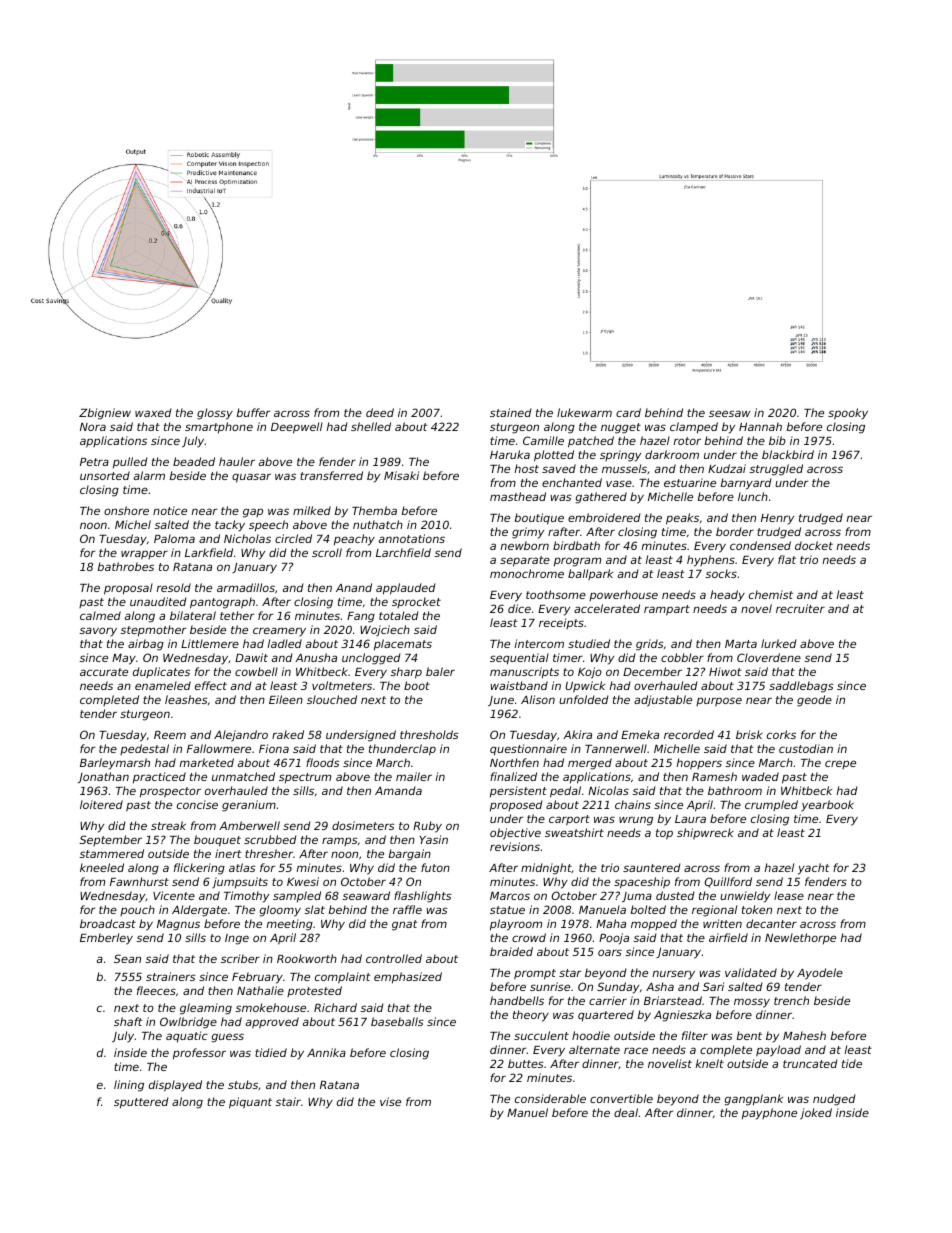 Image resolution: width=952 pixels, height=1233 pixels. Describe the element at coordinates (519, 608) in the screenshot. I see `dice` at that location.
